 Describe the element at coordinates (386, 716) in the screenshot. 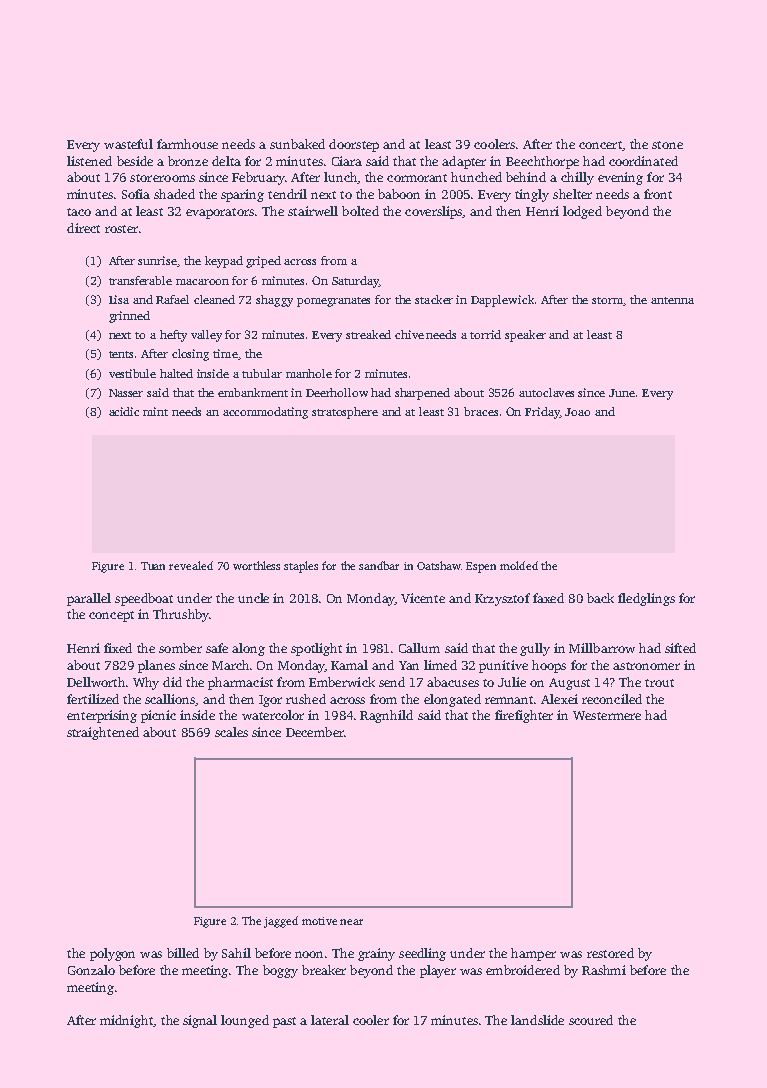

I see `Ragnhild` at that location.
